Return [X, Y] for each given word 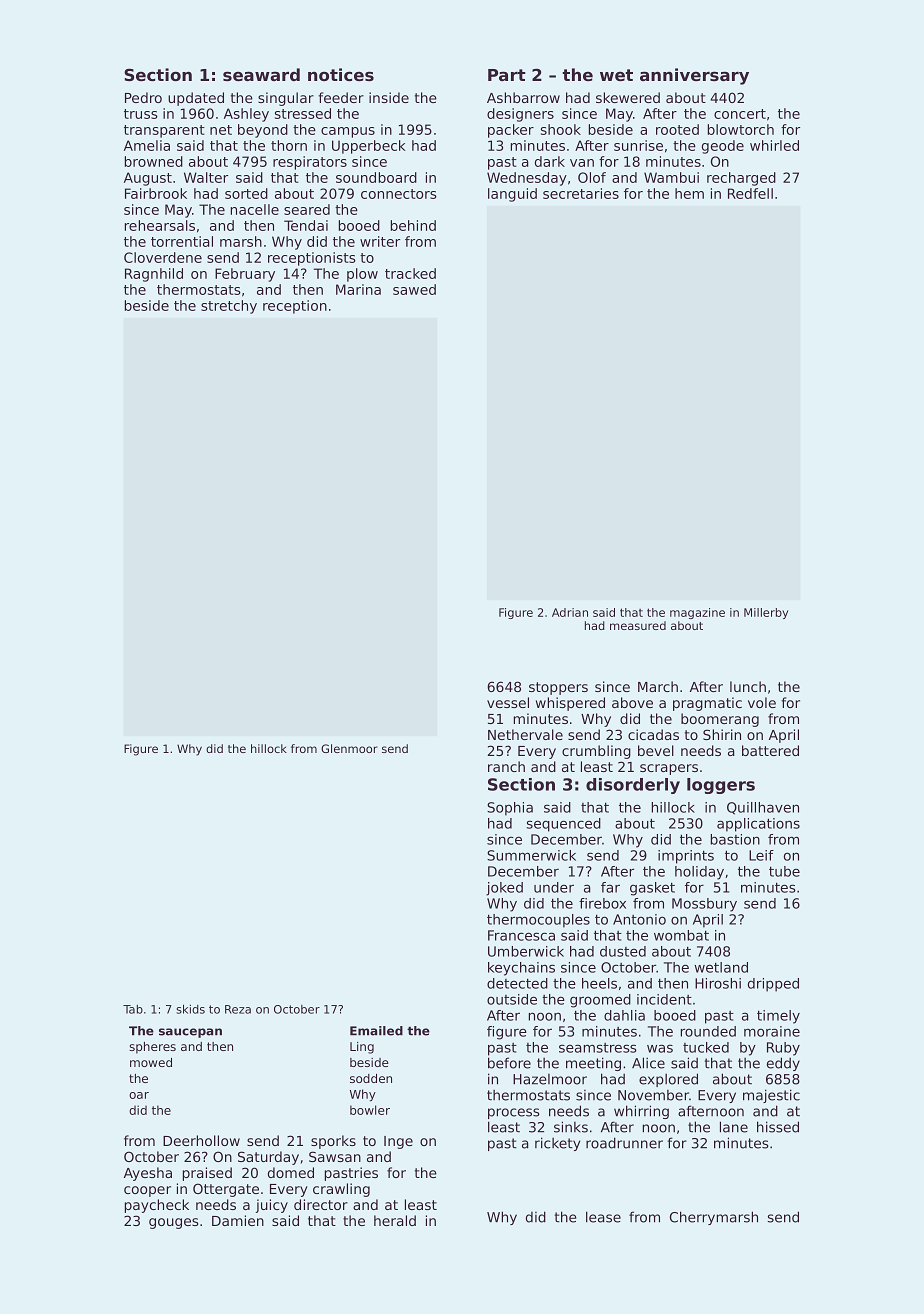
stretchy [229, 307]
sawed [414, 289]
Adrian [570, 612]
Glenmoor [349, 748]
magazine [697, 613]
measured [638, 625]
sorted [246, 193]
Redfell [750, 193]
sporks [333, 1142]
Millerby [766, 613]
